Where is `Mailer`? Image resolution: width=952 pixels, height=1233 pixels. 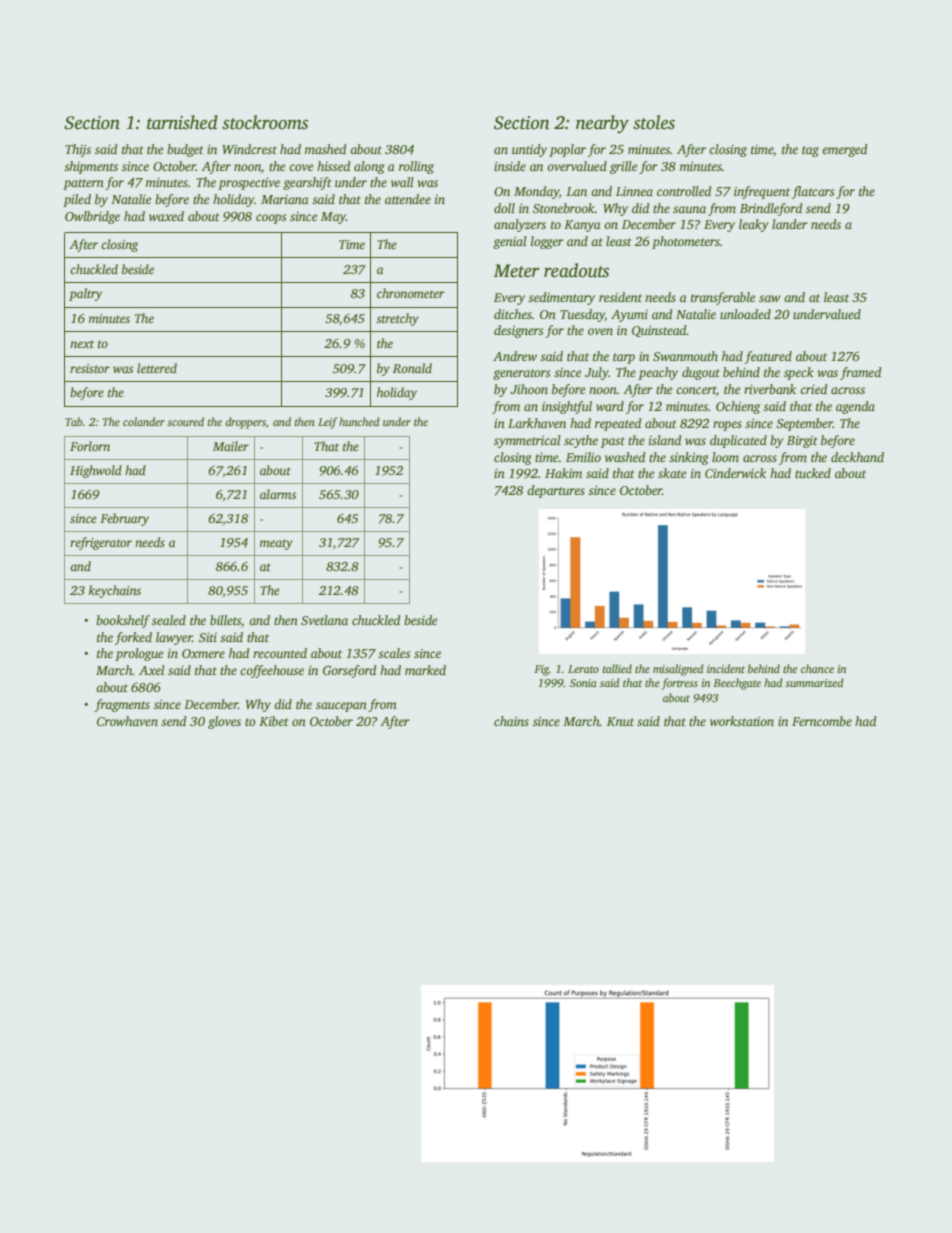
Mailer is located at coordinates (231, 446).
